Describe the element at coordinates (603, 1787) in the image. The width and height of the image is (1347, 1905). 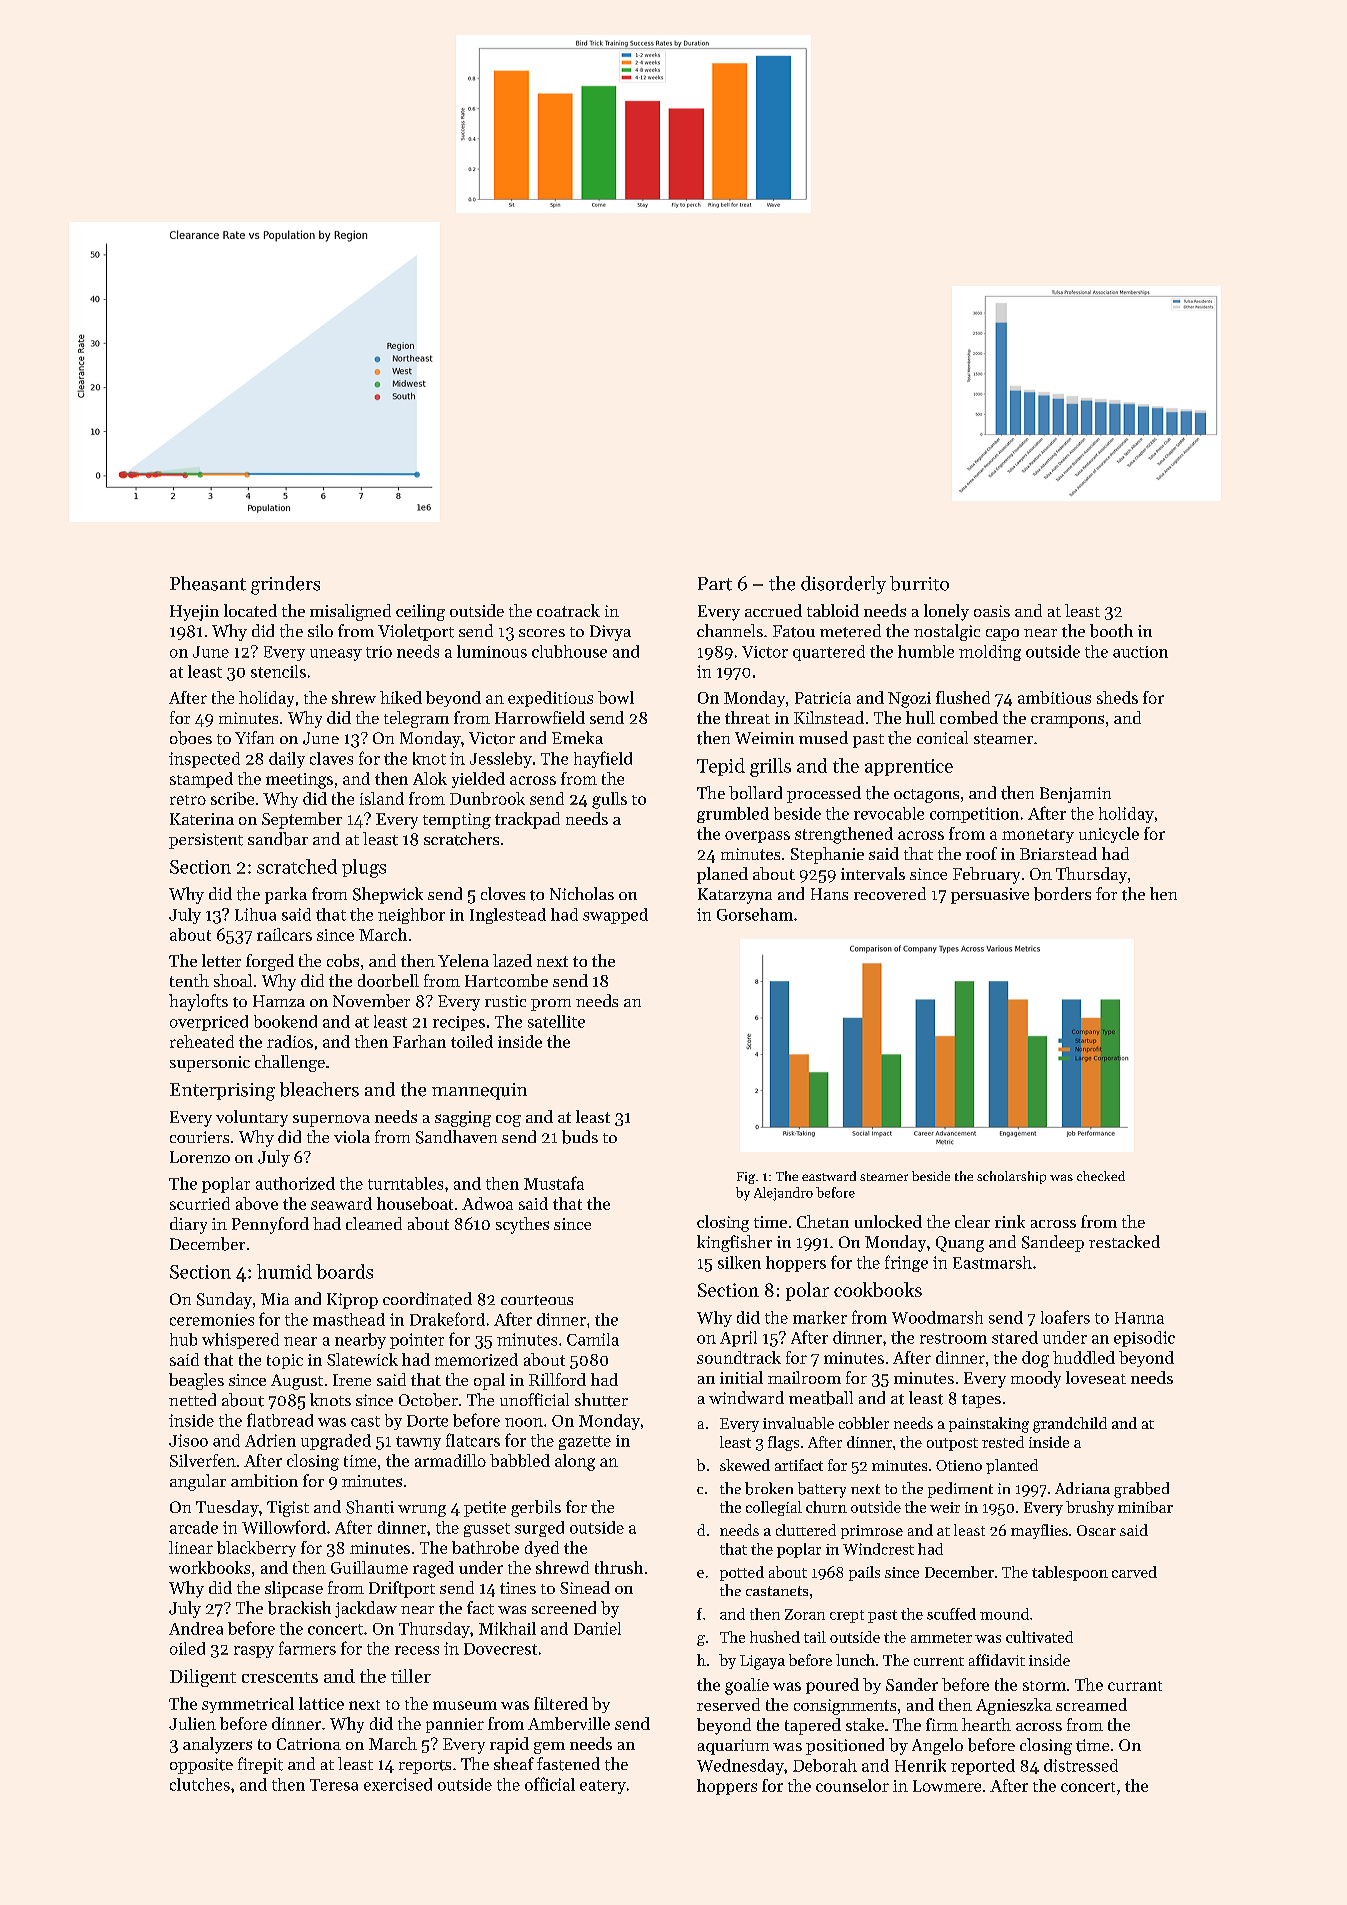
I see `eatery` at that location.
